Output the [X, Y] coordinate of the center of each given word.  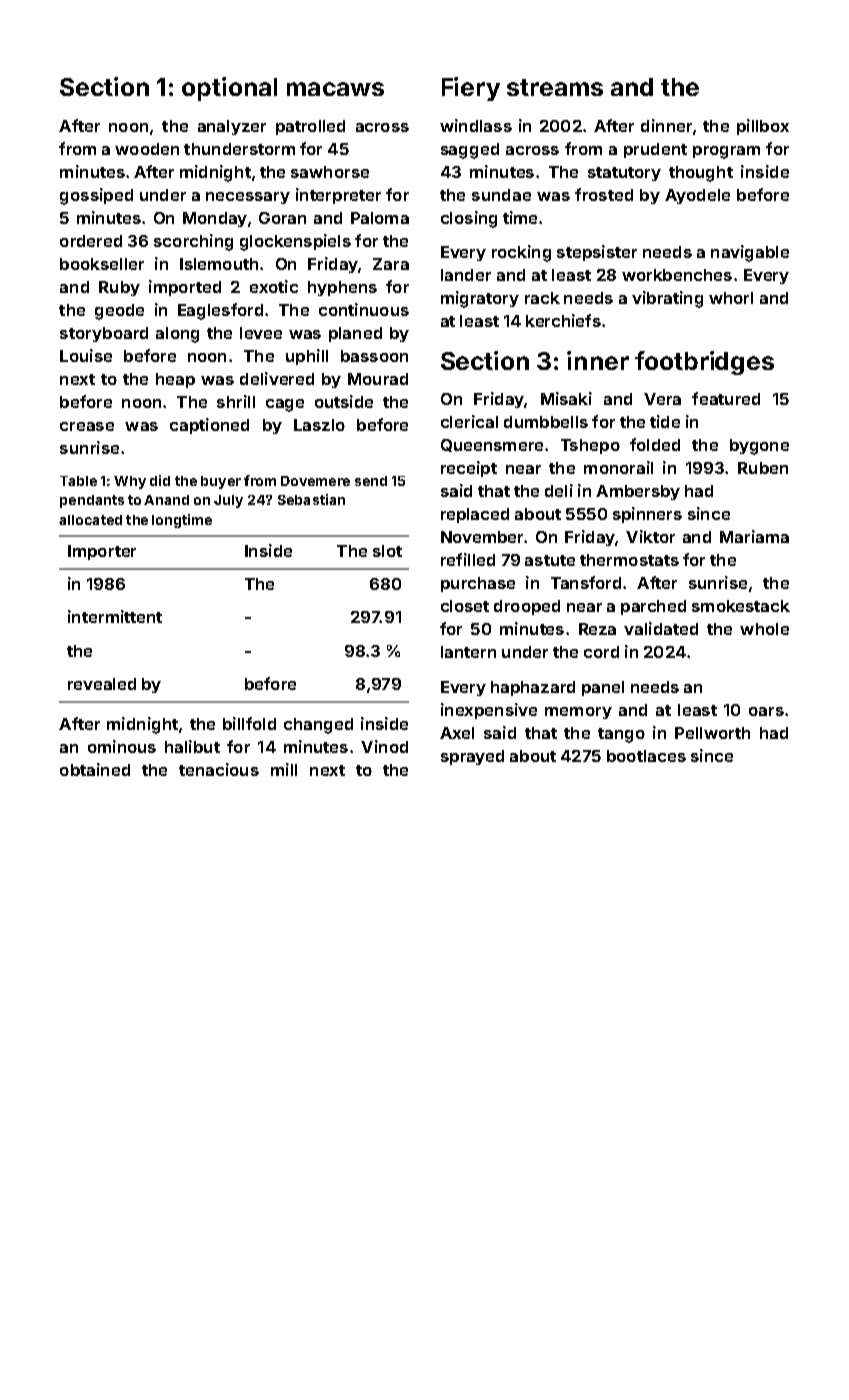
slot [387, 551]
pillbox [763, 127]
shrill [236, 401]
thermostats [629, 560]
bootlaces [646, 756]
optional [229, 89]
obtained [95, 769]
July [228, 501]
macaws [335, 89]
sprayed [472, 757]
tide [665, 421]
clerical [469, 421]
